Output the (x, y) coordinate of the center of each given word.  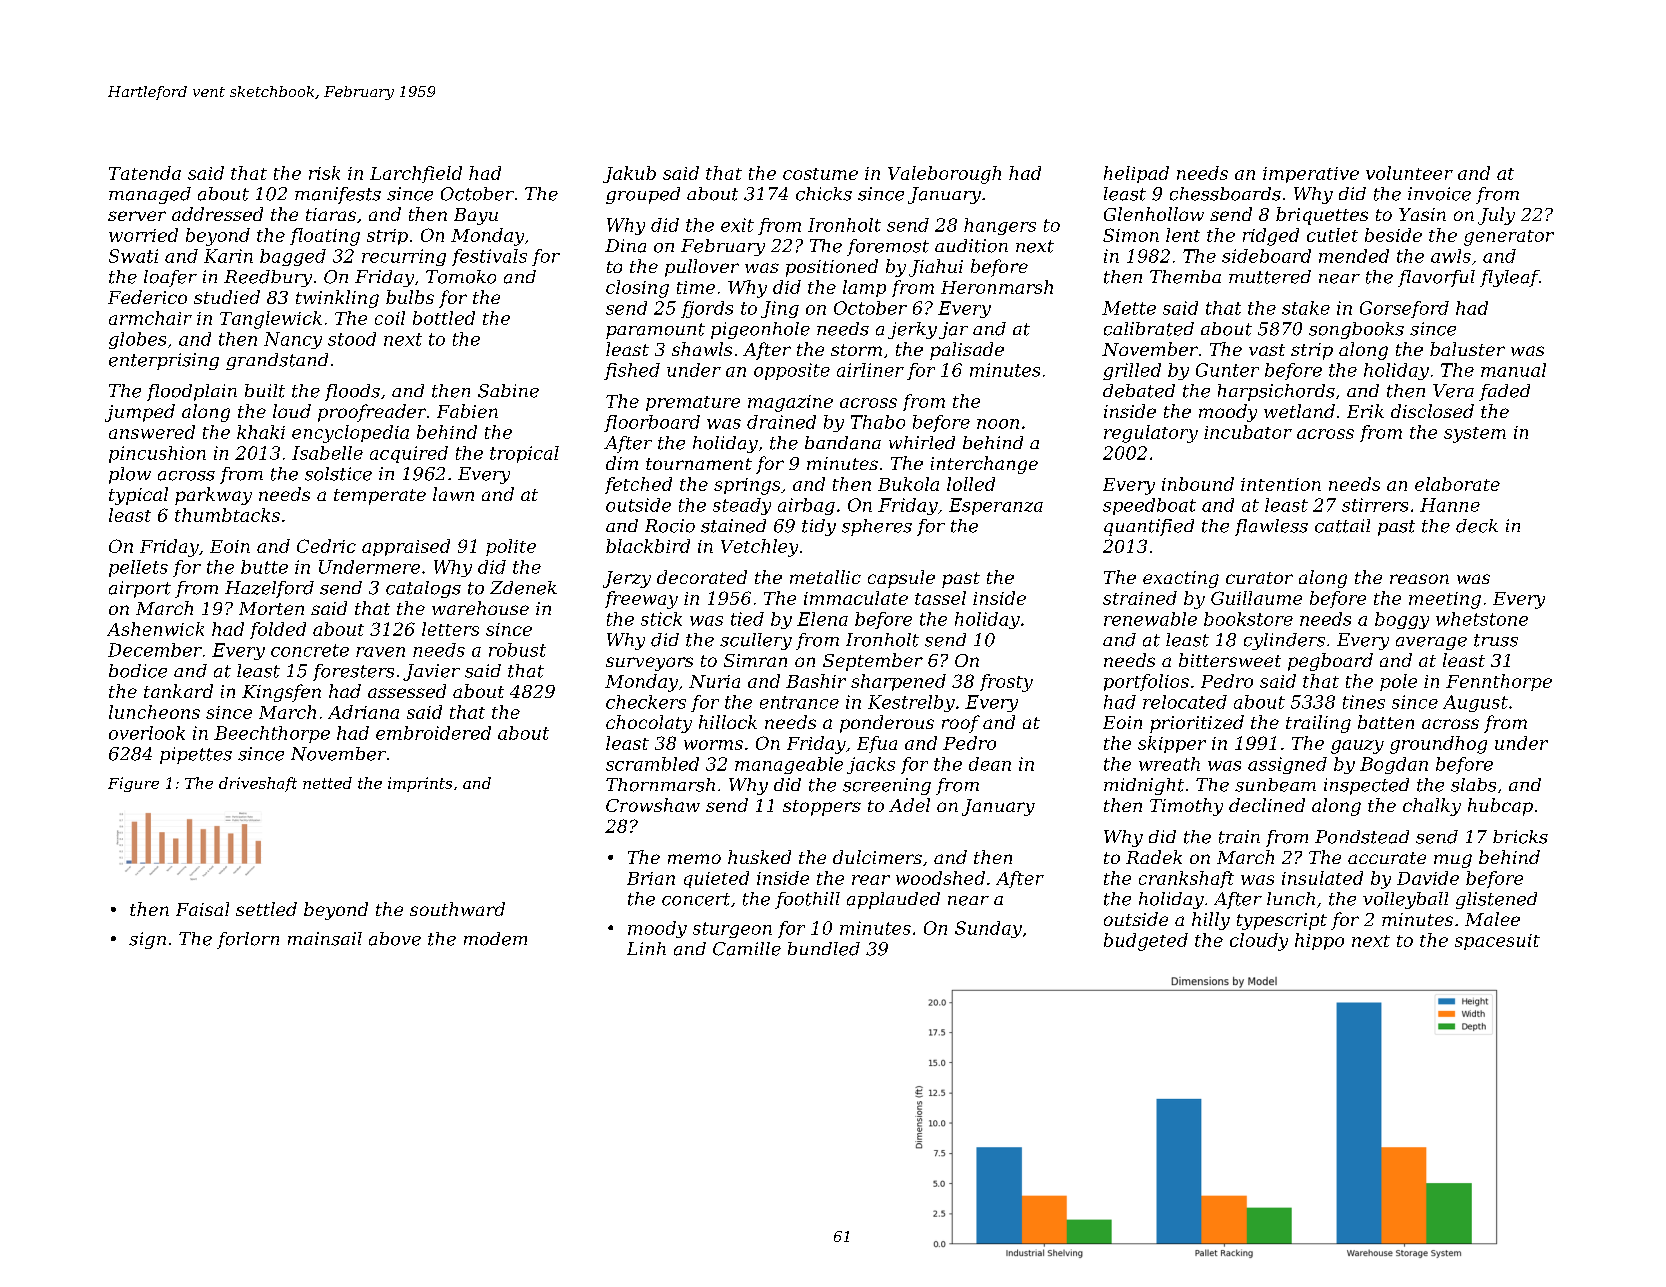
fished (632, 371)
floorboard (652, 423)
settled (266, 909)
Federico (147, 297)
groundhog (1438, 745)
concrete (310, 650)
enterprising (164, 361)
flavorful (1436, 278)
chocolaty (649, 724)
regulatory (1151, 434)
